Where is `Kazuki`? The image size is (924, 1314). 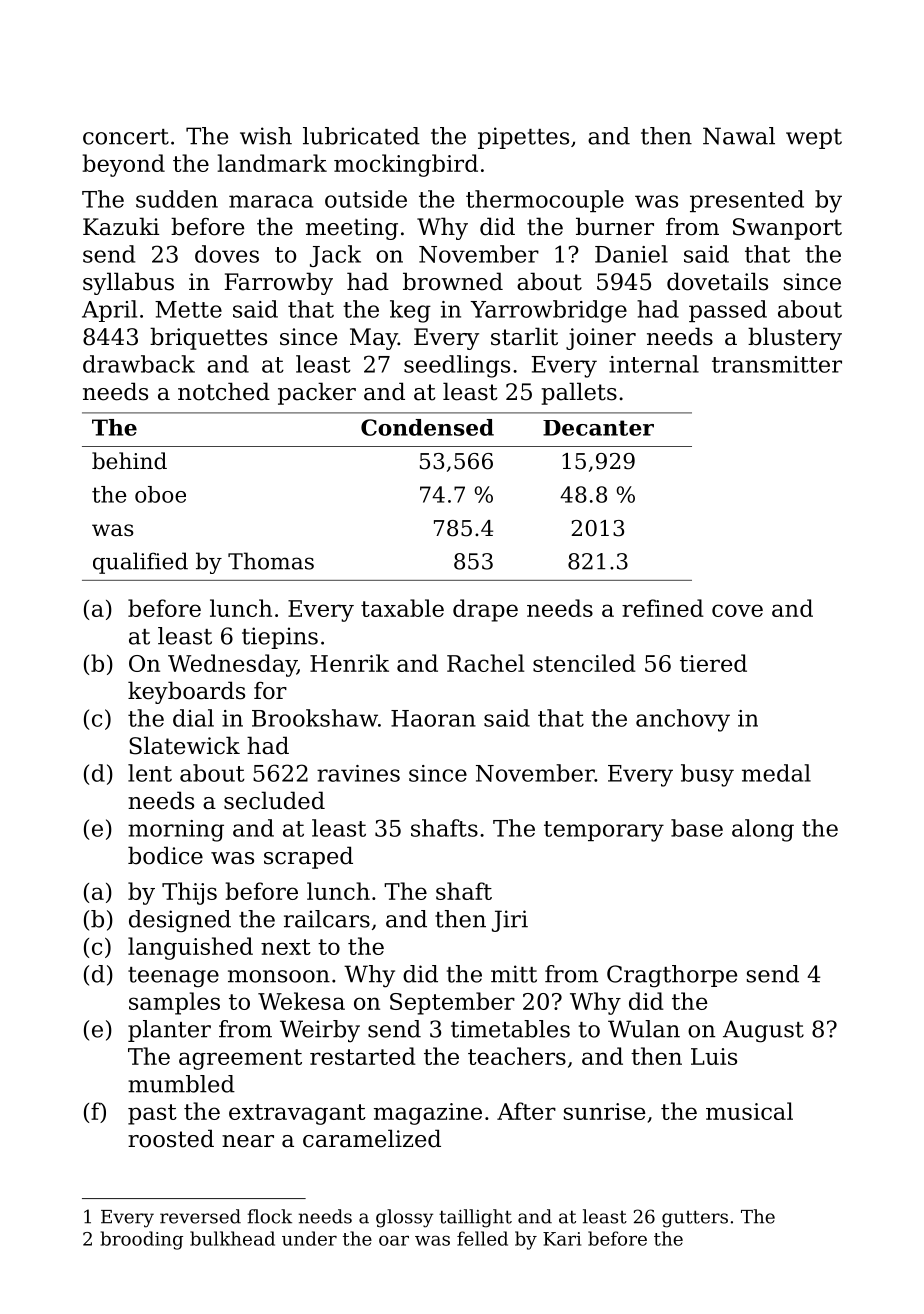
Kazuki is located at coordinates (121, 226).
